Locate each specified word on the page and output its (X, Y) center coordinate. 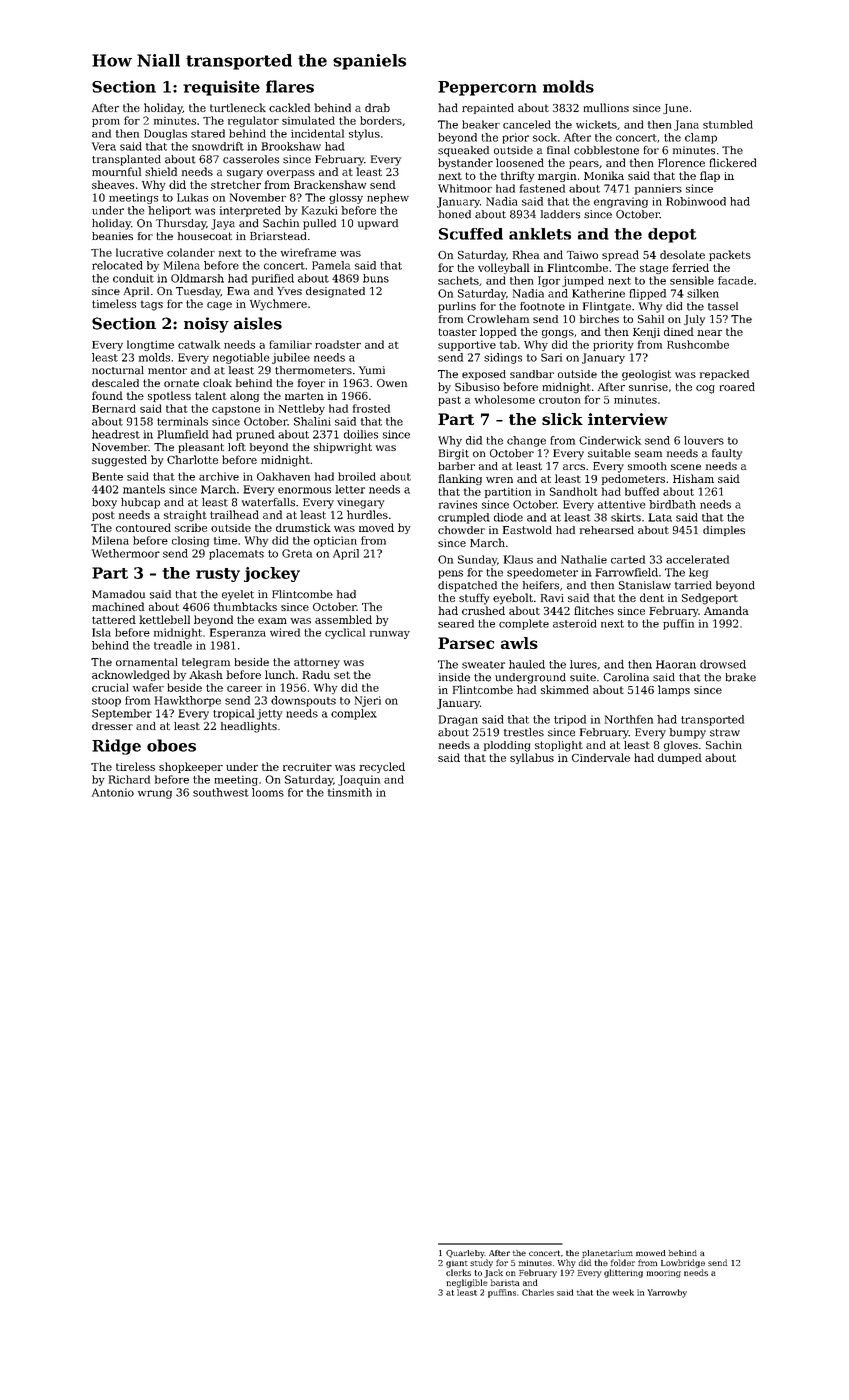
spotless (169, 396)
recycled (382, 767)
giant (457, 1264)
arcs (574, 467)
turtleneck (238, 107)
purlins (457, 307)
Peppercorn (487, 88)
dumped (680, 758)
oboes (171, 745)
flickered (733, 162)
